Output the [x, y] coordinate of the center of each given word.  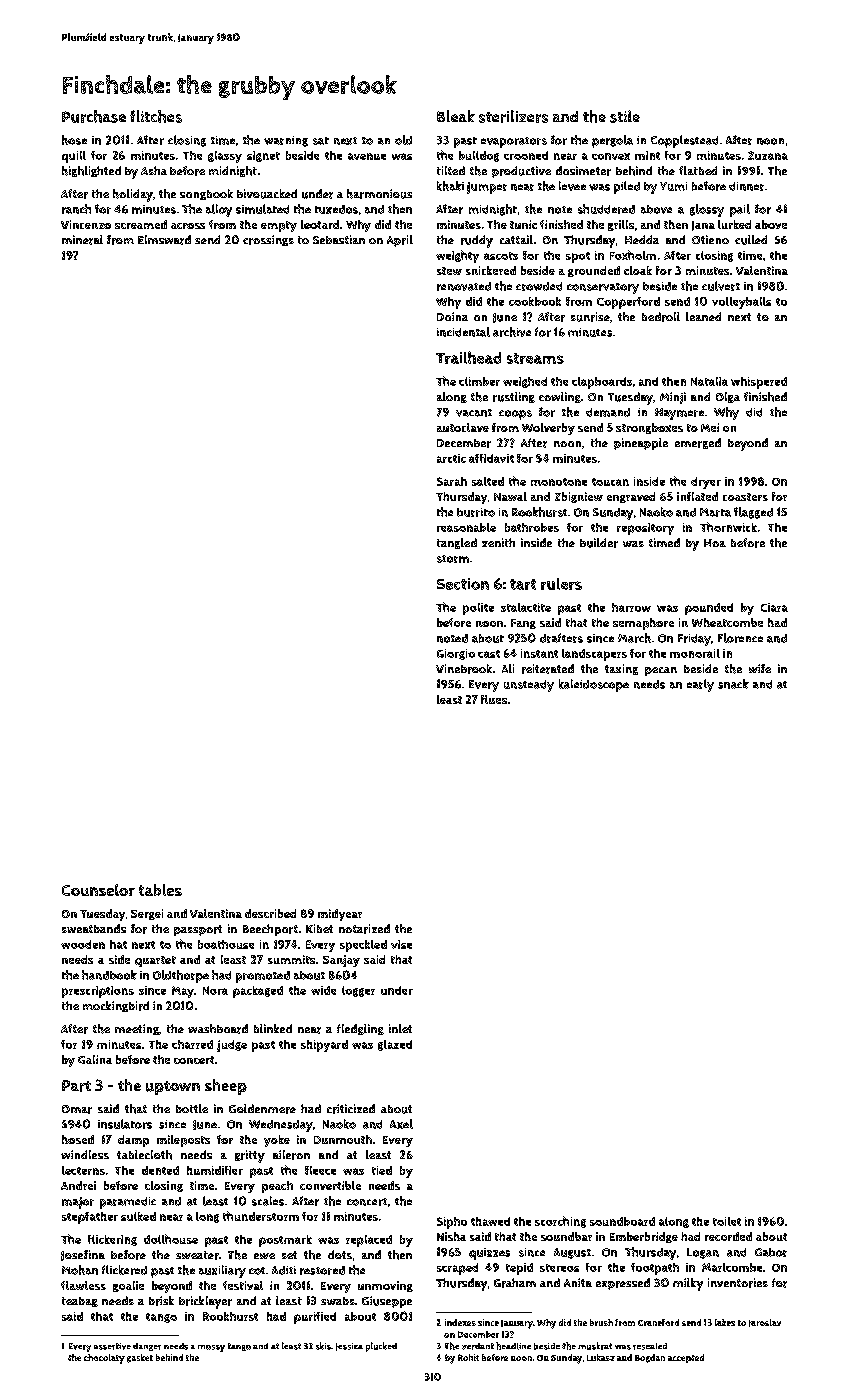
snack [733, 684]
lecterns [83, 1170]
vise [401, 944]
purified [315, 1318]
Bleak [456, 116]
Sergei [147, 914]
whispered [759, 383]
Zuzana [768, 155]
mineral [82, 240]
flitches [156, 116]
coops [515, 415]
